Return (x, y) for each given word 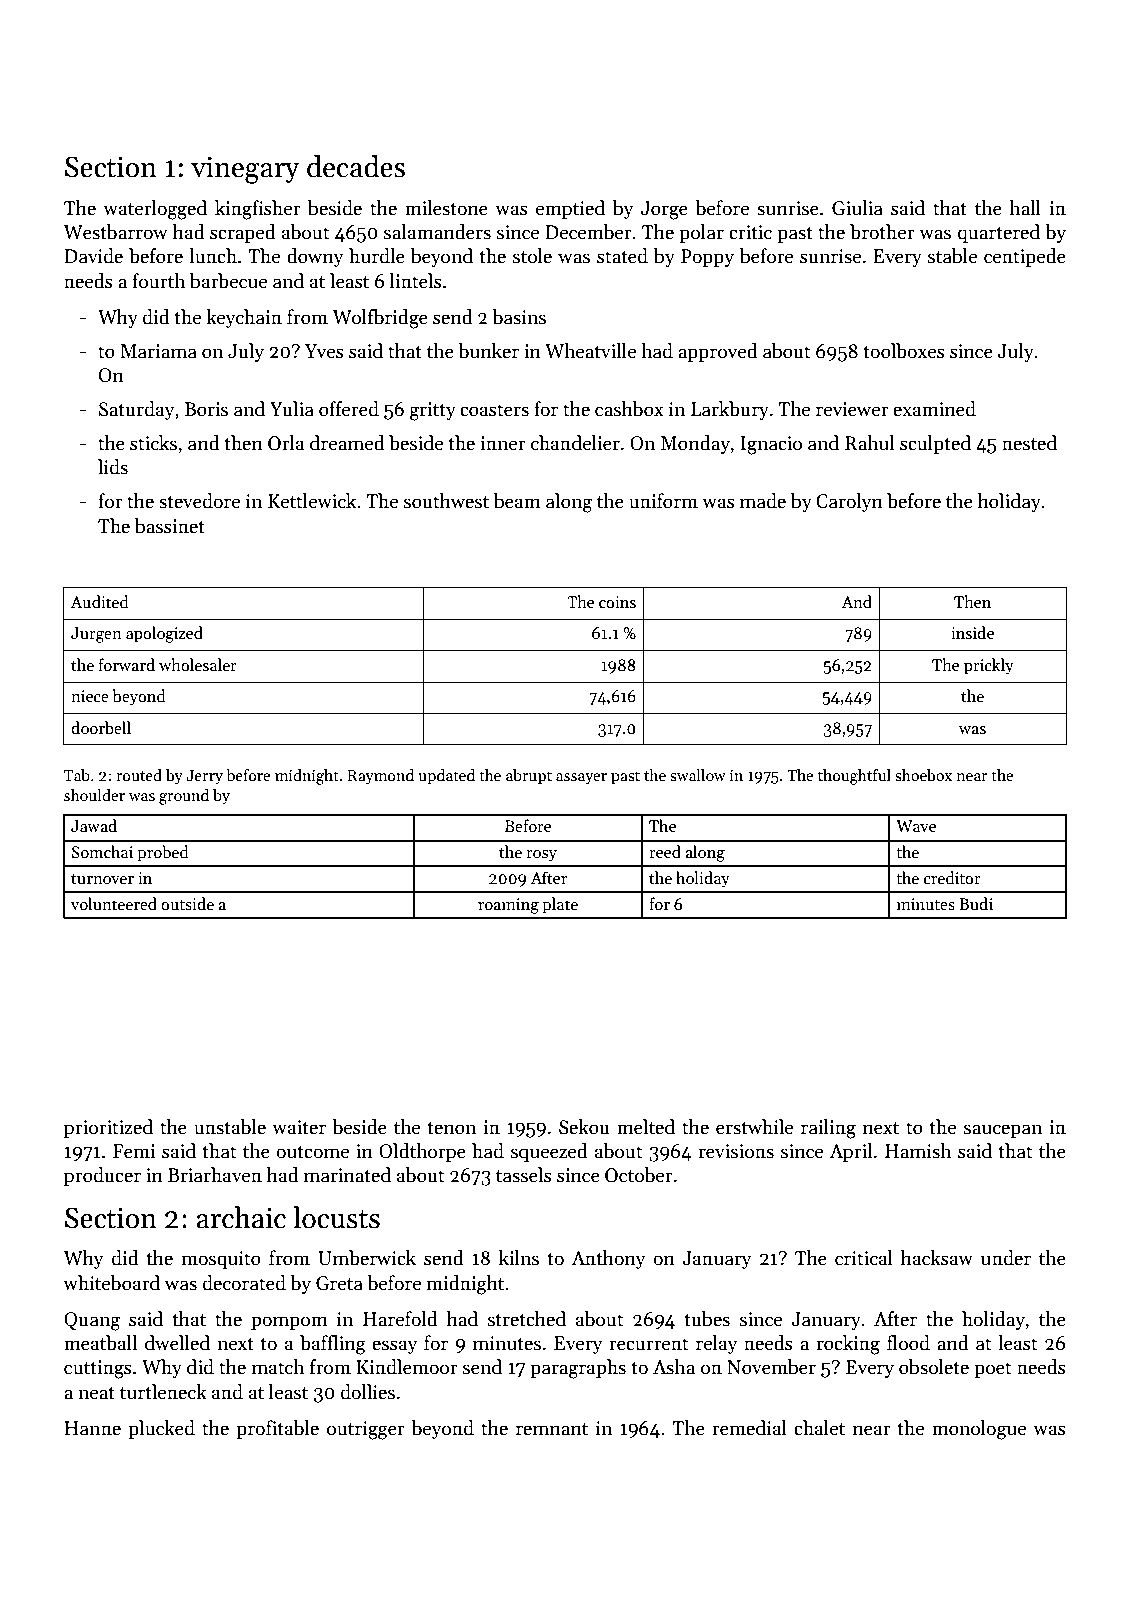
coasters (494, 410)
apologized (164, 634)
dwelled (177, 1343)
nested (1029, 443)
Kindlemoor (407, 1367)
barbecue (228, 281)
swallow (698, 775)
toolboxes (904, 351)
